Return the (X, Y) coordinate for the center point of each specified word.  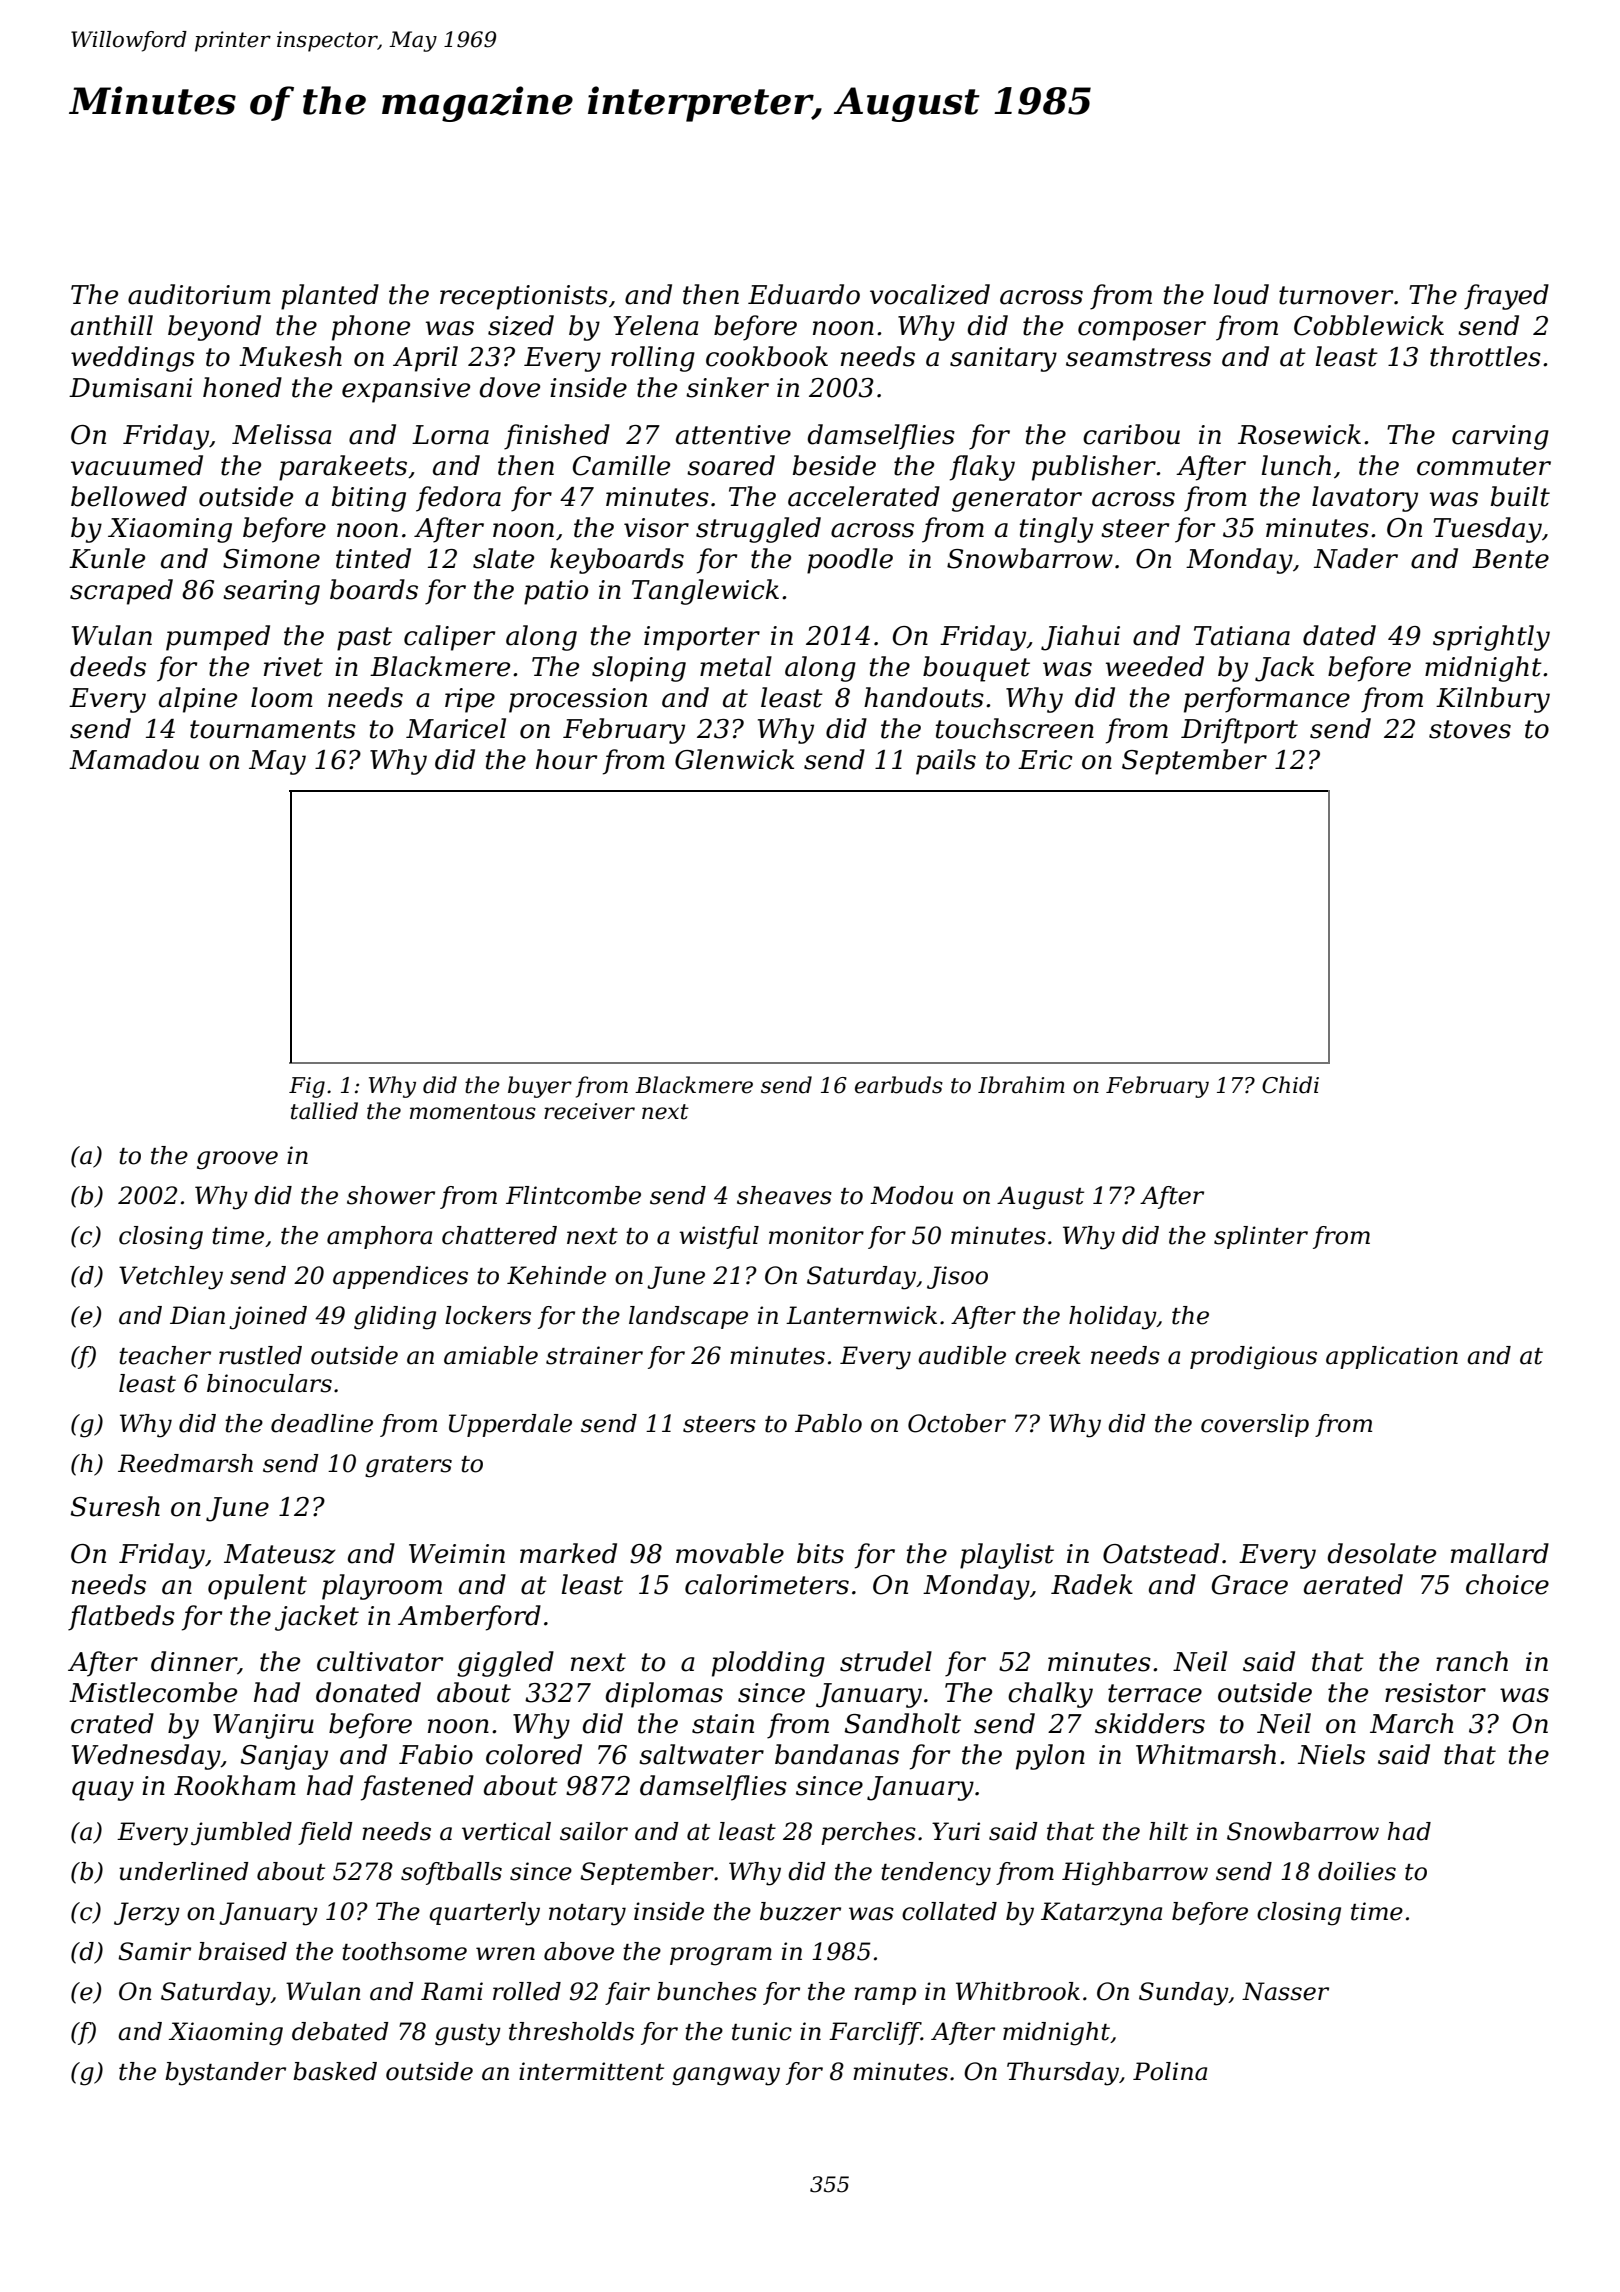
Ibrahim (1021, 1085)
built (1520, 496)
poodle (850, 561)
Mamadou (134, 759)
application (1392, 1357)
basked (335, 2071)
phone (371, 328)
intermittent (591, 2071)
